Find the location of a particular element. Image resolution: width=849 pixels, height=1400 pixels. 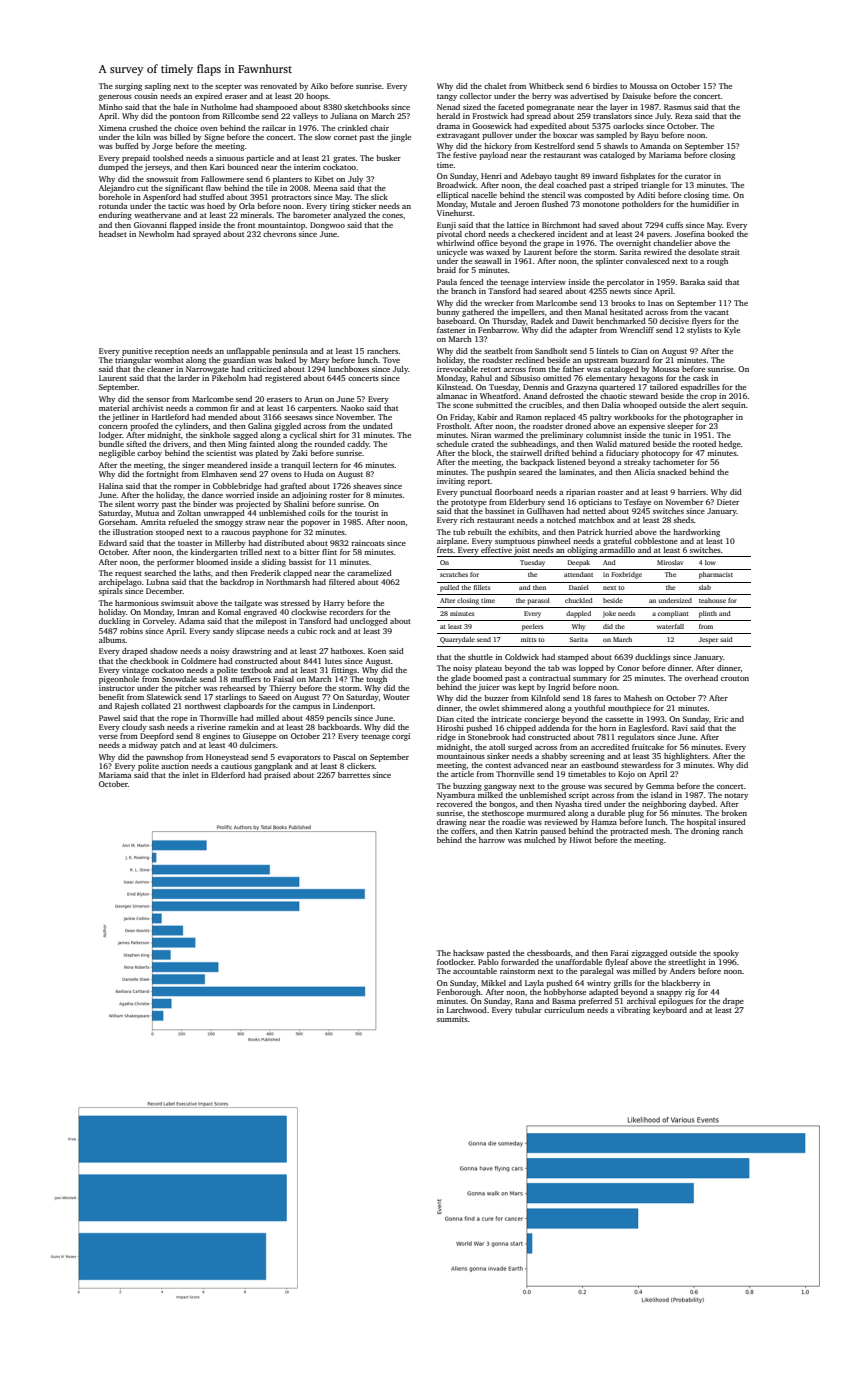

chandelier is located at coordinates (672, 243).
